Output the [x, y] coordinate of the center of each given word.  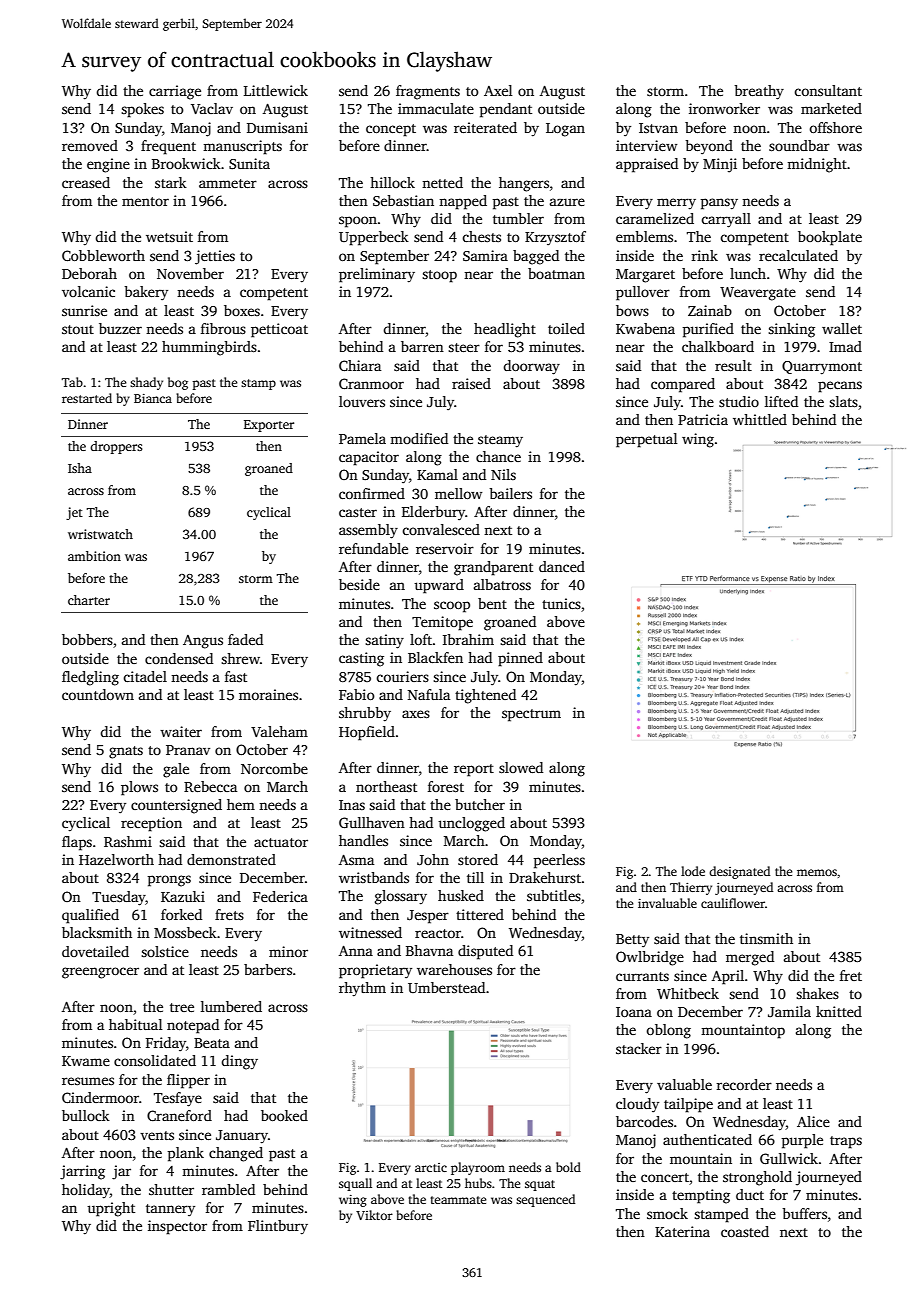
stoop [439, 276]
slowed [521, 767]
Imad [845, 346]
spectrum [531, 715]
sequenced [545, 1200]
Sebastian [403, 200]
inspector [177, 1227]
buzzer [120, 328]
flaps [77, 843]
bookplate [830, 238]
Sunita [249, 163]
